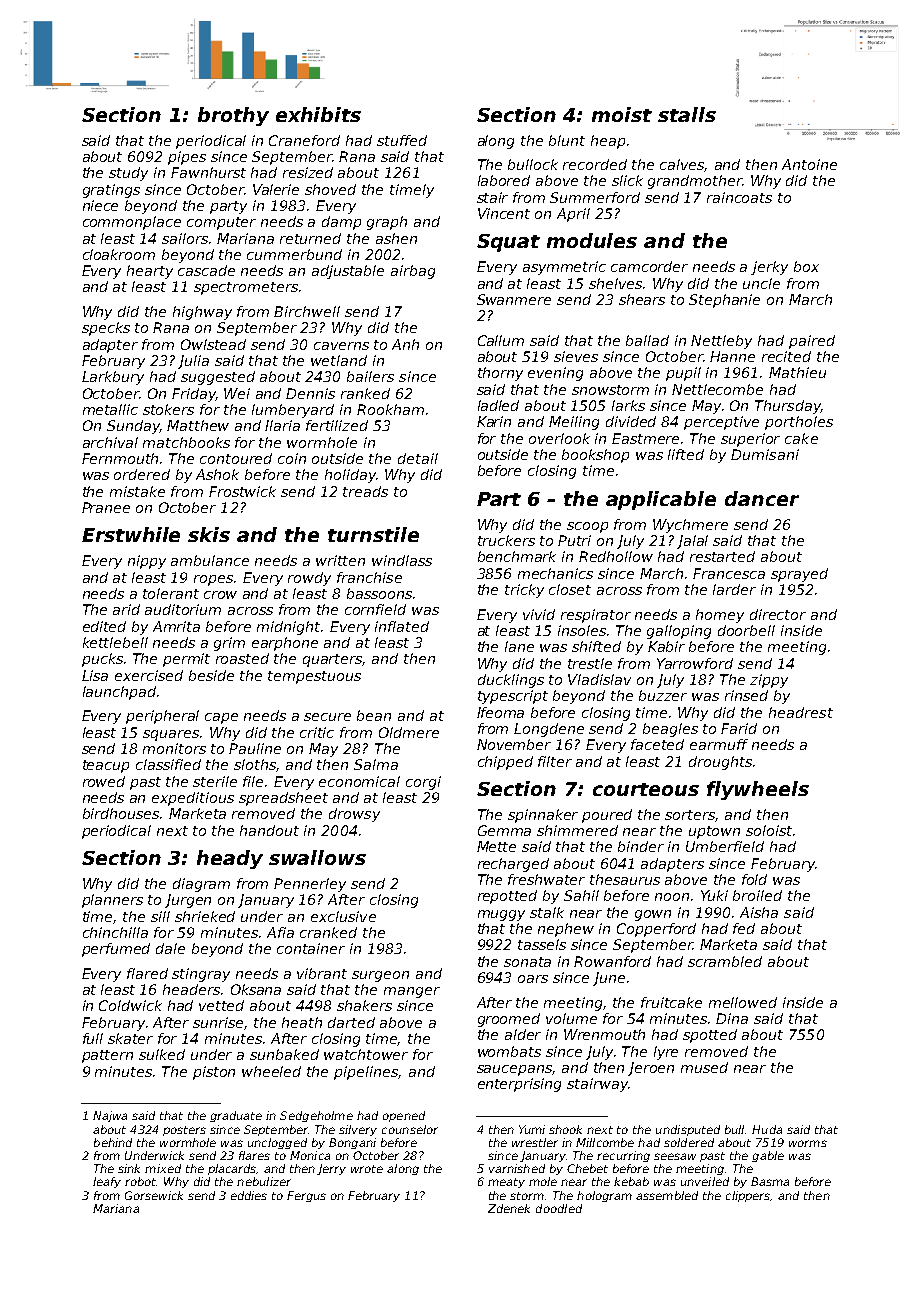  What do you see at coordinates (595, 456) in the screenshot?
I see `bookshop` at bounding box center [595, 456].
